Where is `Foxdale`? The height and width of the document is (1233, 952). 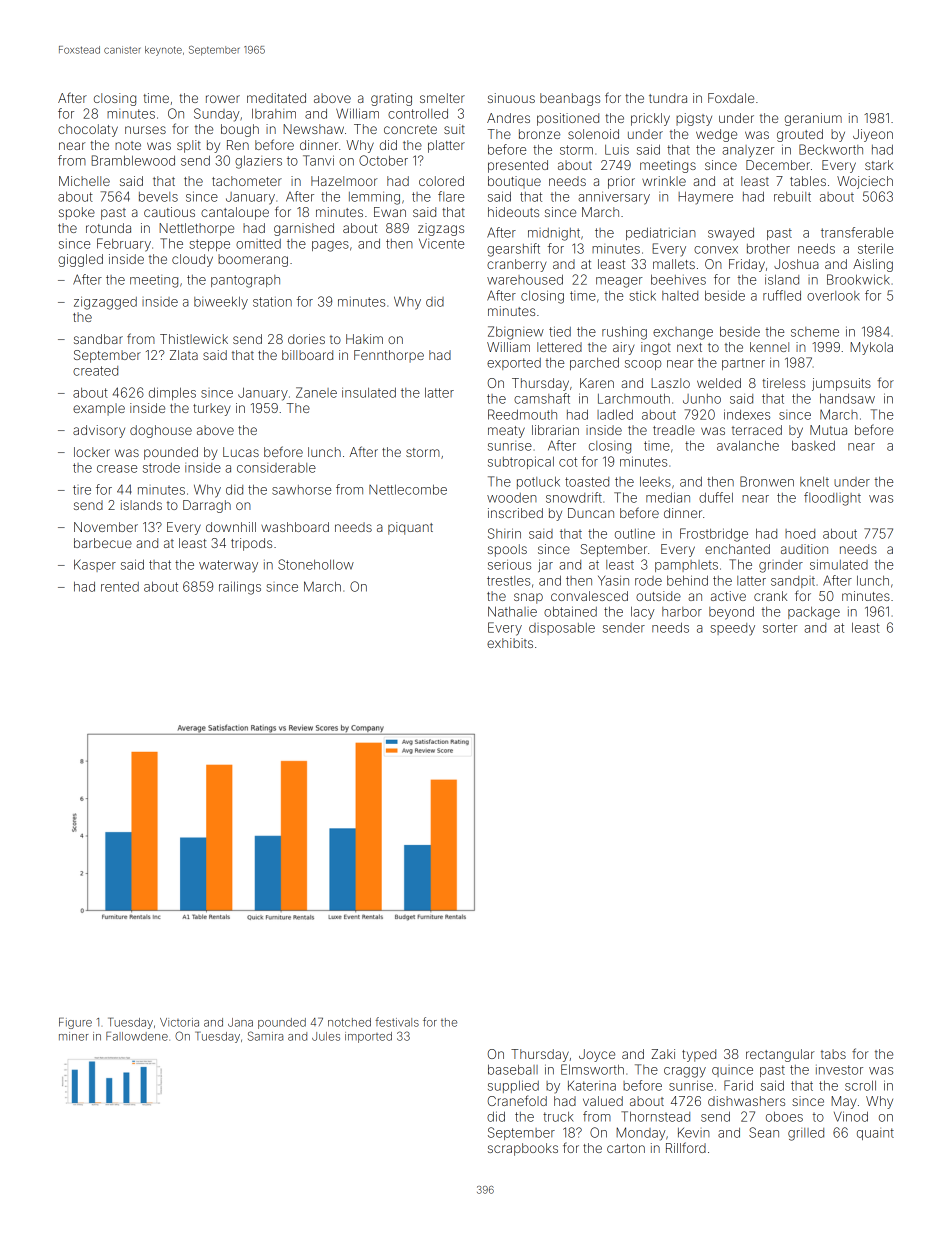 Foxdale is located at coordinates (731, 98).
